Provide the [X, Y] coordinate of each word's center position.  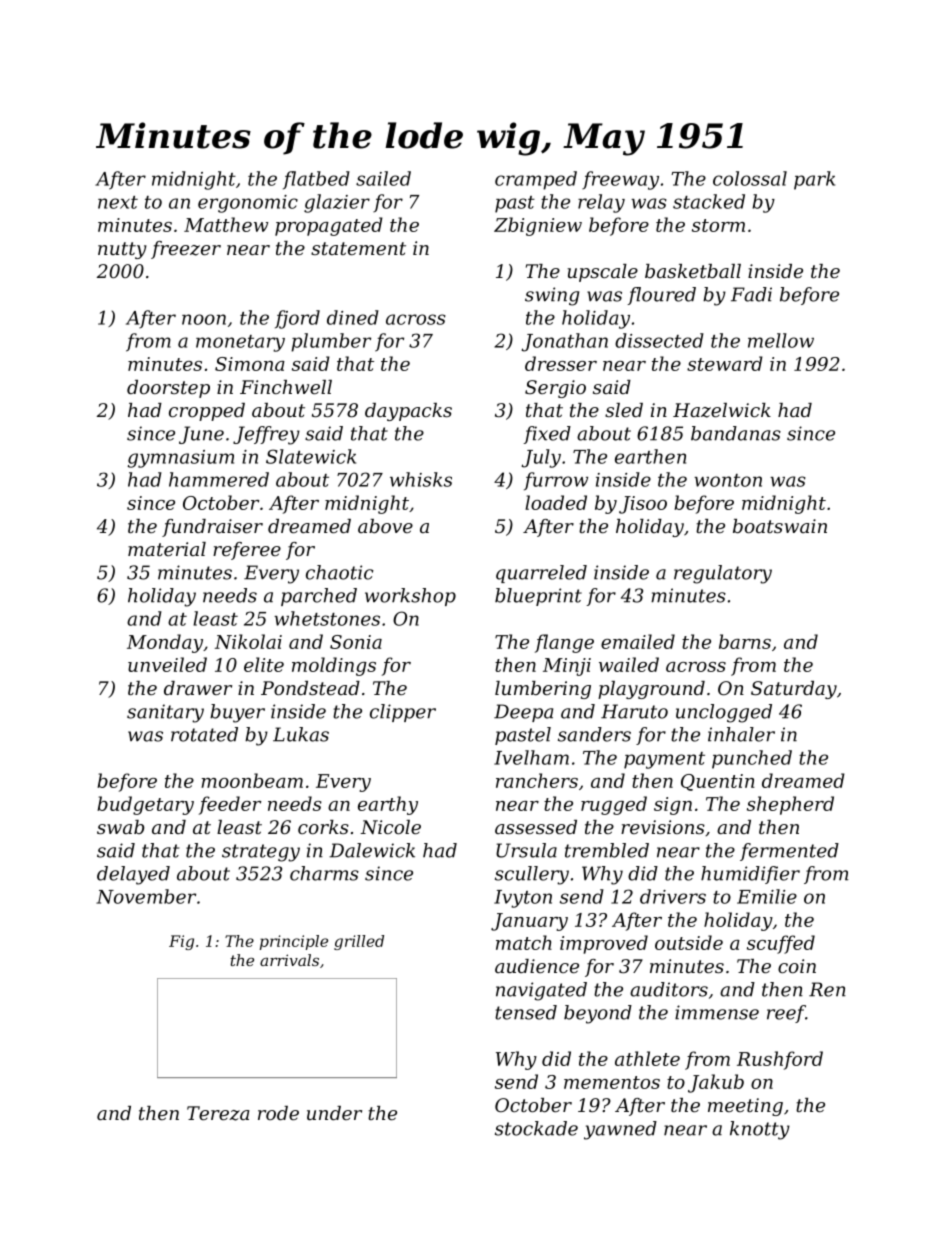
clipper [403, 713]
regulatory [723, 574]
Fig [181, 942]
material [167, 549]
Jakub [716, 1083]
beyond [598, 1014]
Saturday [794, 690]
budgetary [145, 805]
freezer [186, 250]
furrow [556, 481]
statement [358, 248]
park [814, 180]
